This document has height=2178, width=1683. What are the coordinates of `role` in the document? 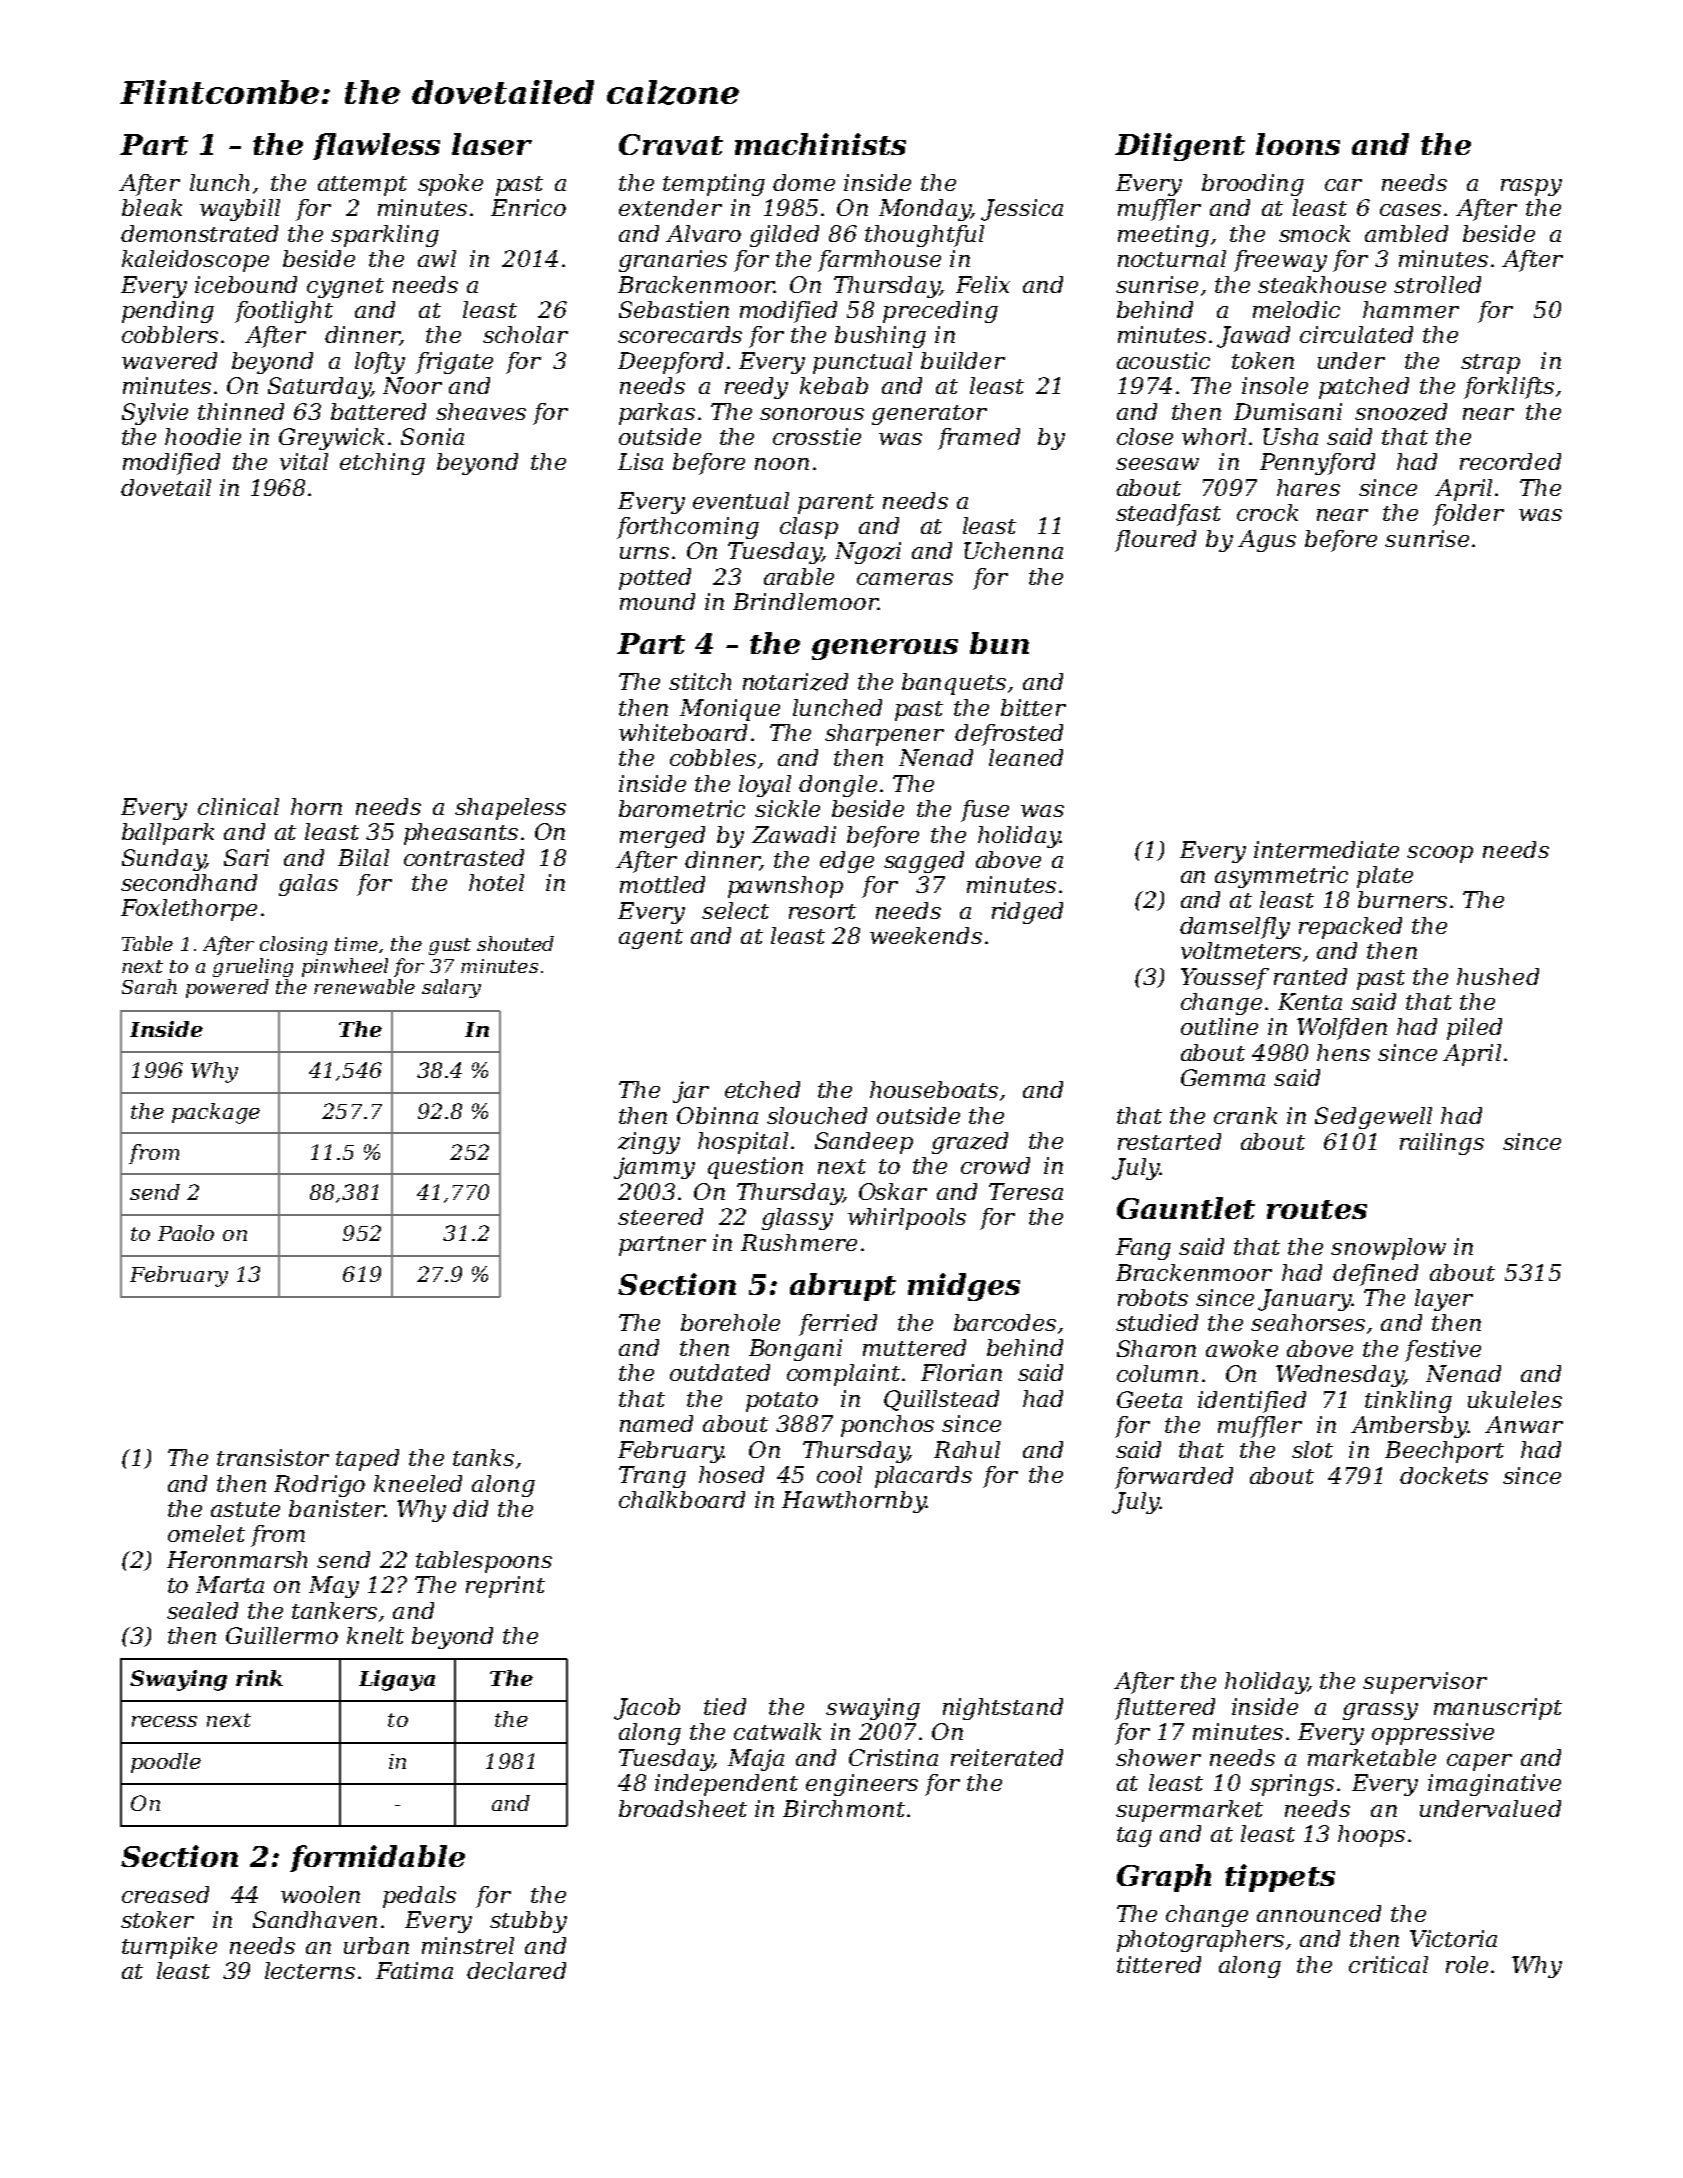 It's located at (1467, 1964).
